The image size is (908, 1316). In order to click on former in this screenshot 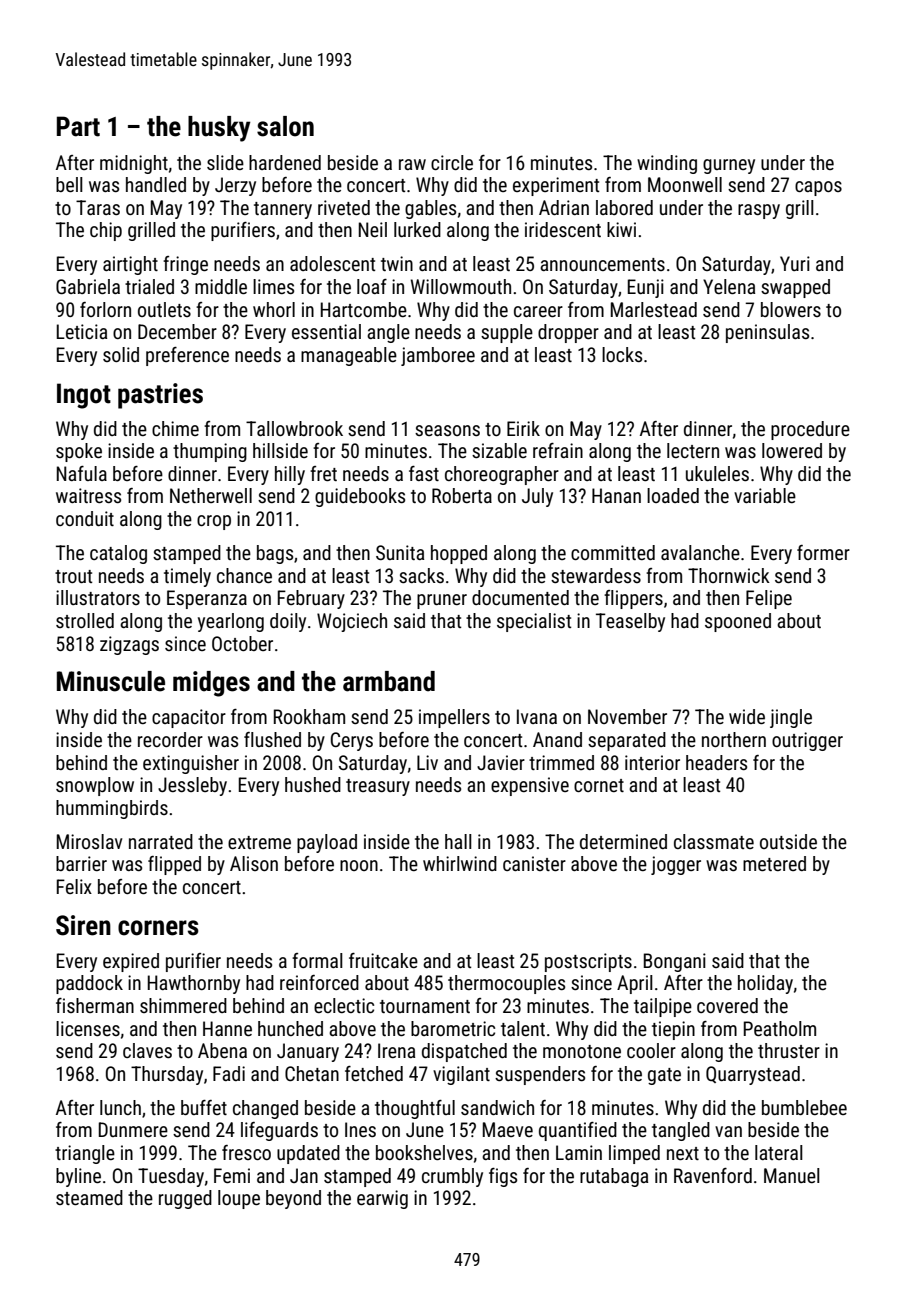, I will do `click(823, 552)`.
